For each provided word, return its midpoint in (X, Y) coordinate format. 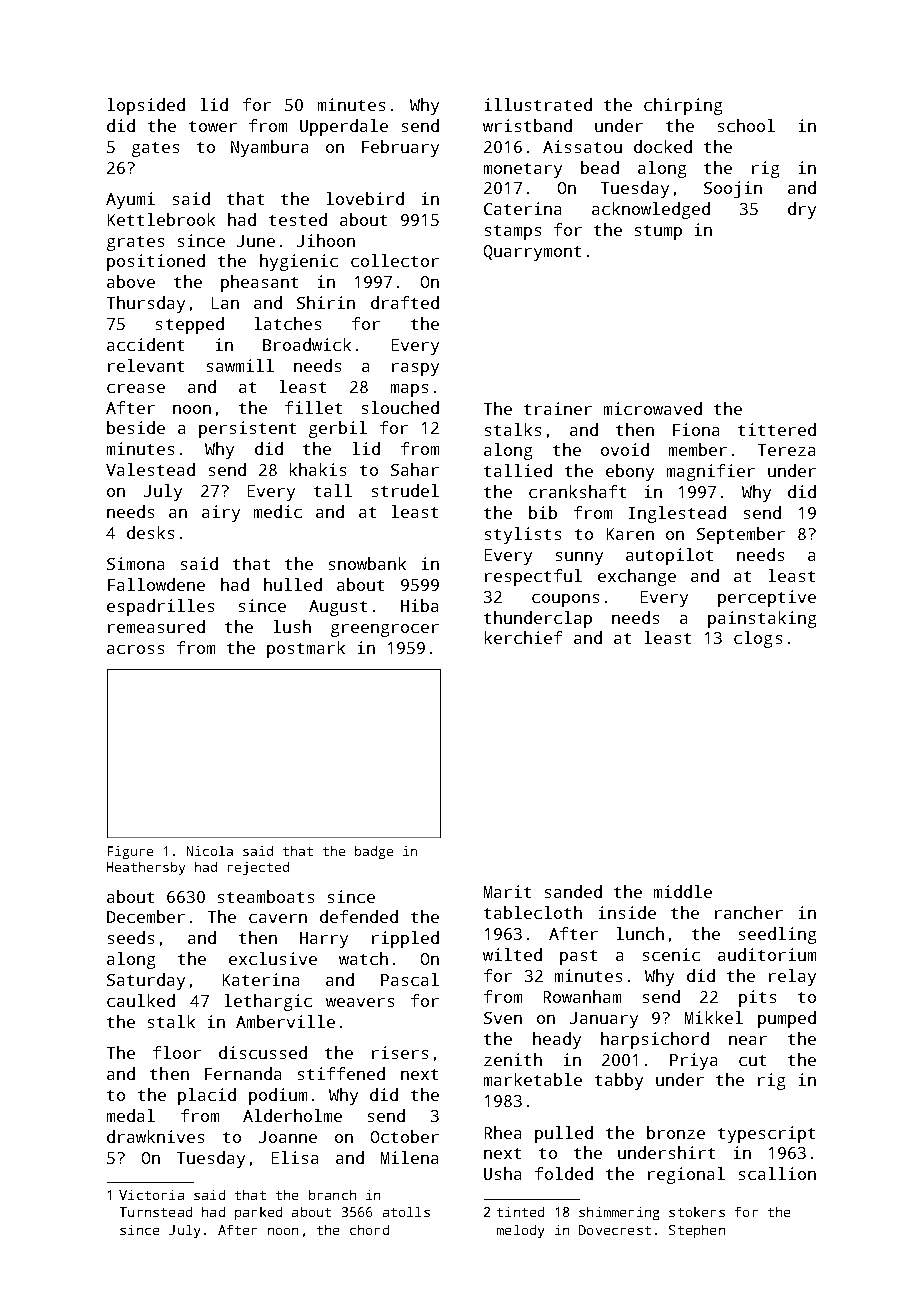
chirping (683, 106)
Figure (130, 852)
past (578, 957)
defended (359, 916)
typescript (766, 1134)
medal (131, 1115)
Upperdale (344, 127)
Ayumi (130, 200)
